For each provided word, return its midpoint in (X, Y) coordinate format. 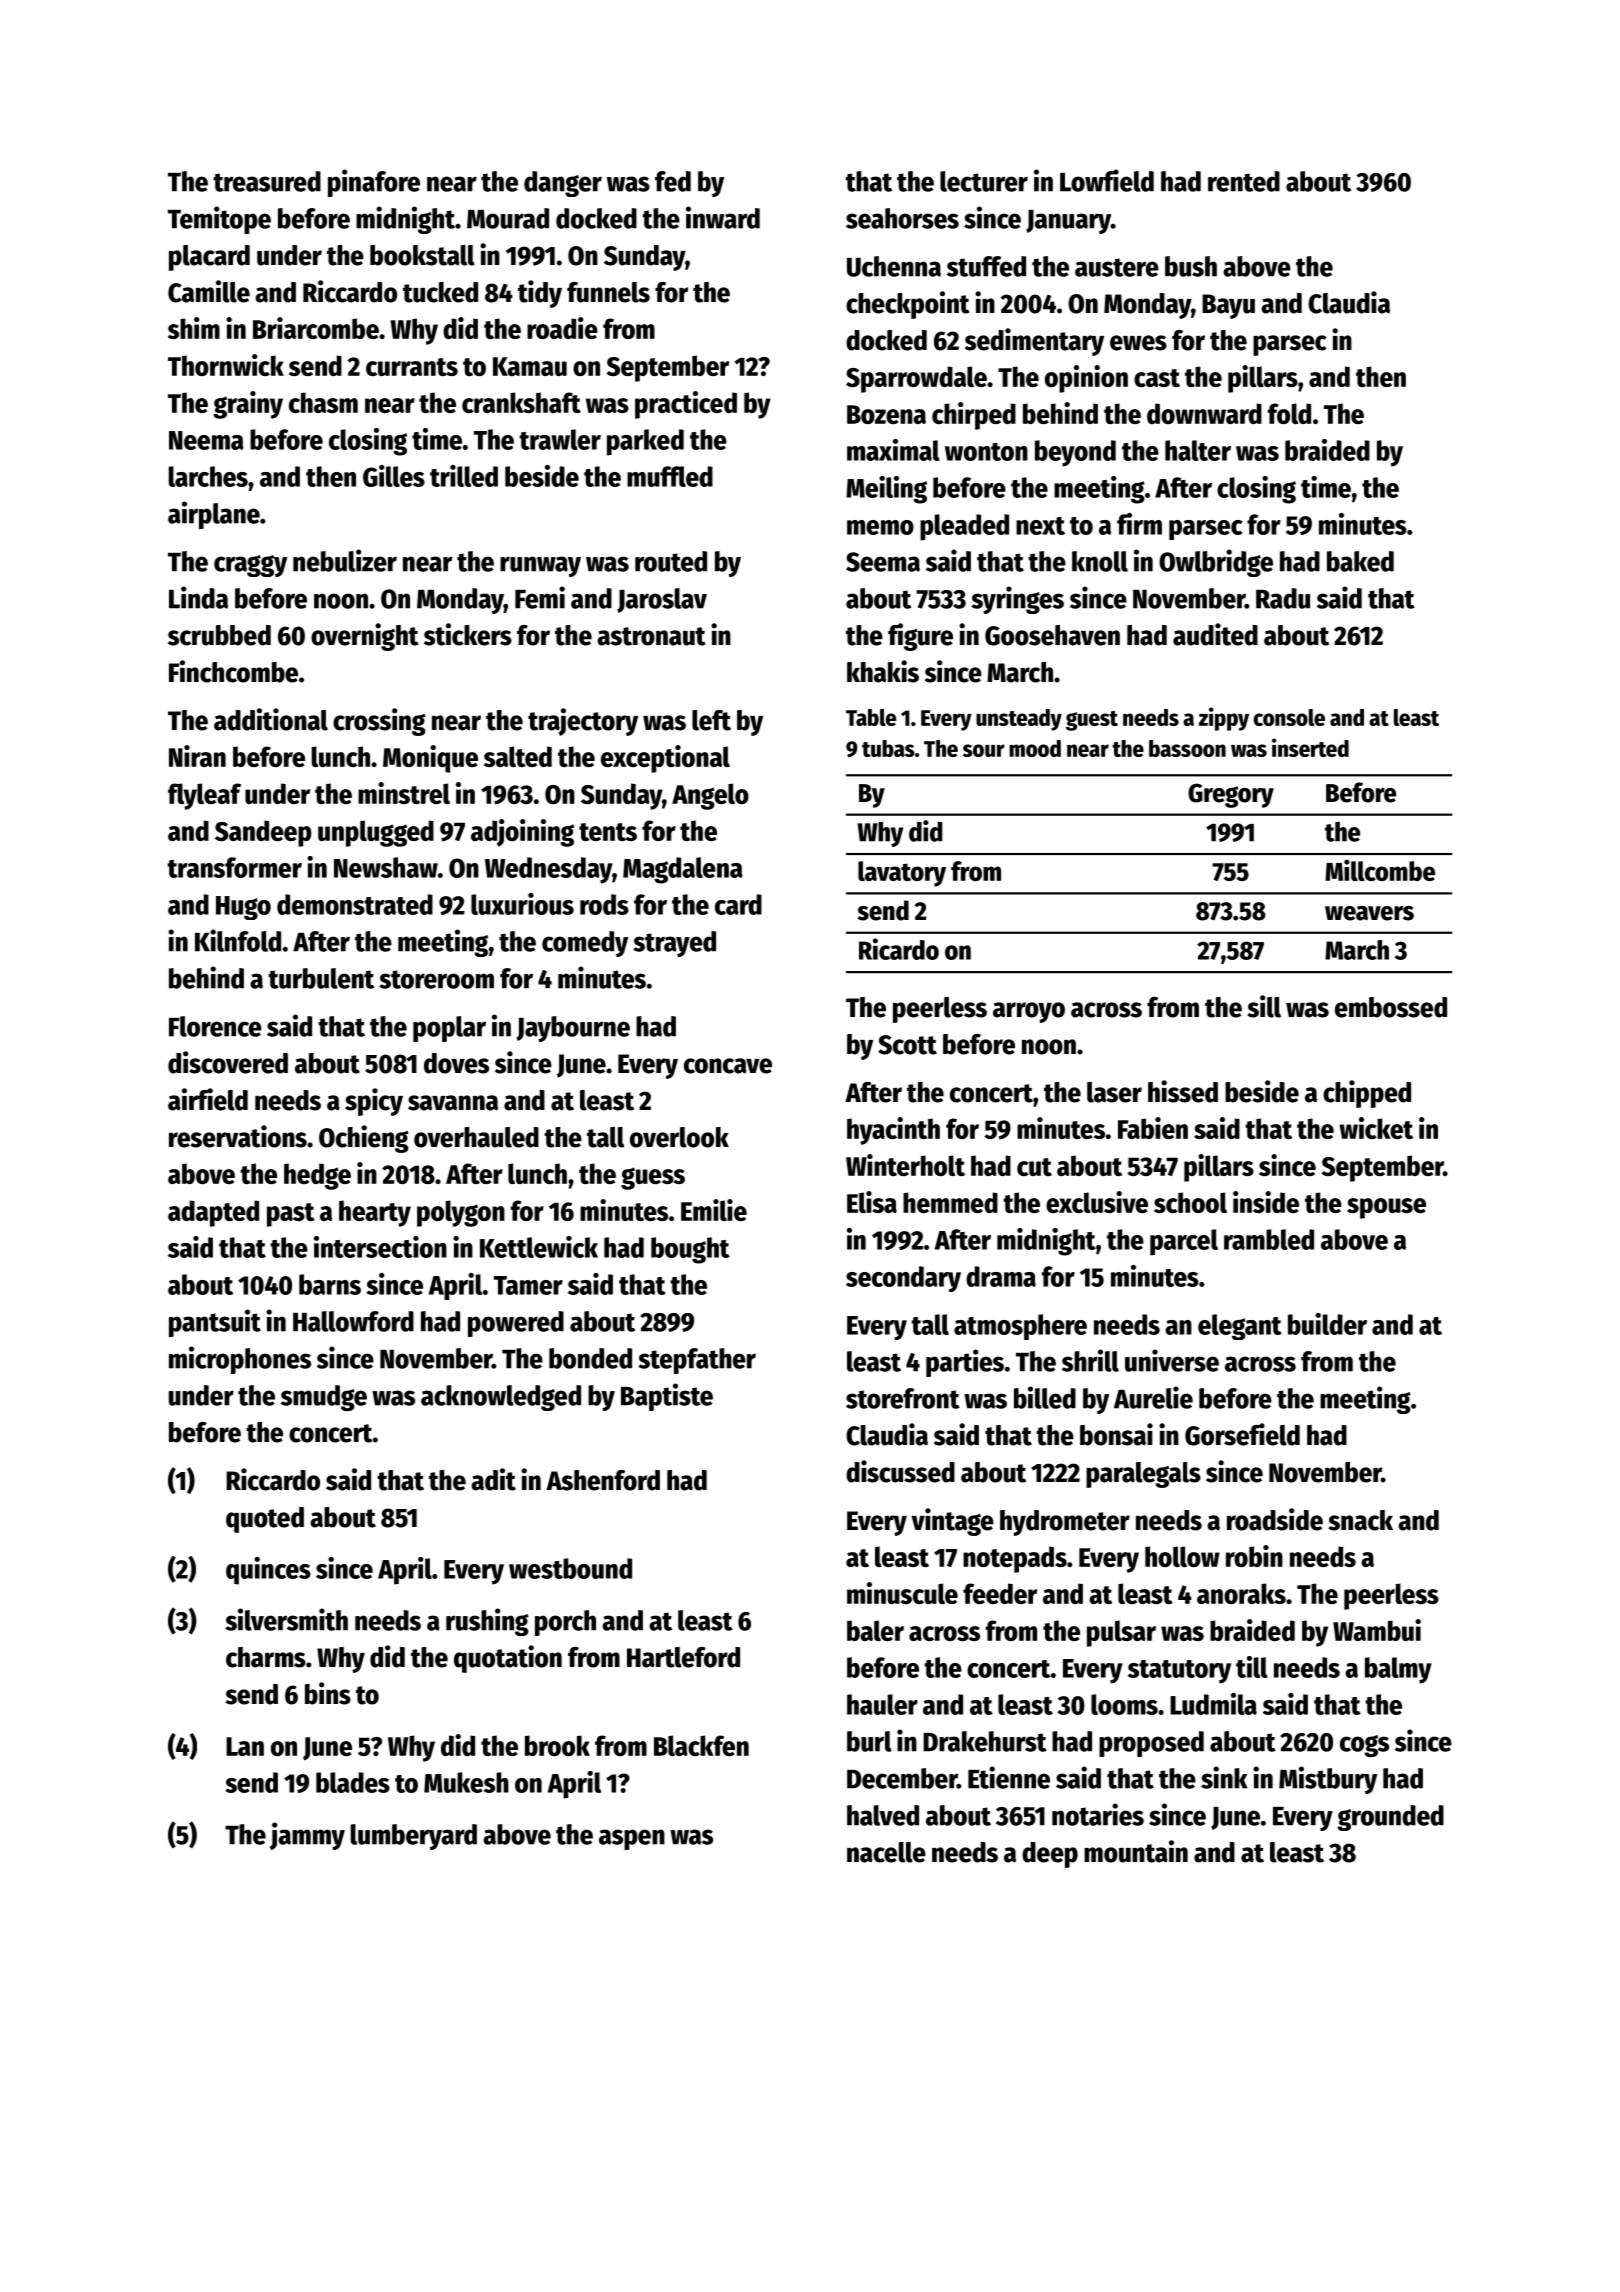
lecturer (984, 181)
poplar (449, 1029)
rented (1244, 181)
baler (875, 1630)
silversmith (286, 1619)
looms (1124, 1704)
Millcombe (1380, 870)
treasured (267, 181)
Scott (907, 1045)
